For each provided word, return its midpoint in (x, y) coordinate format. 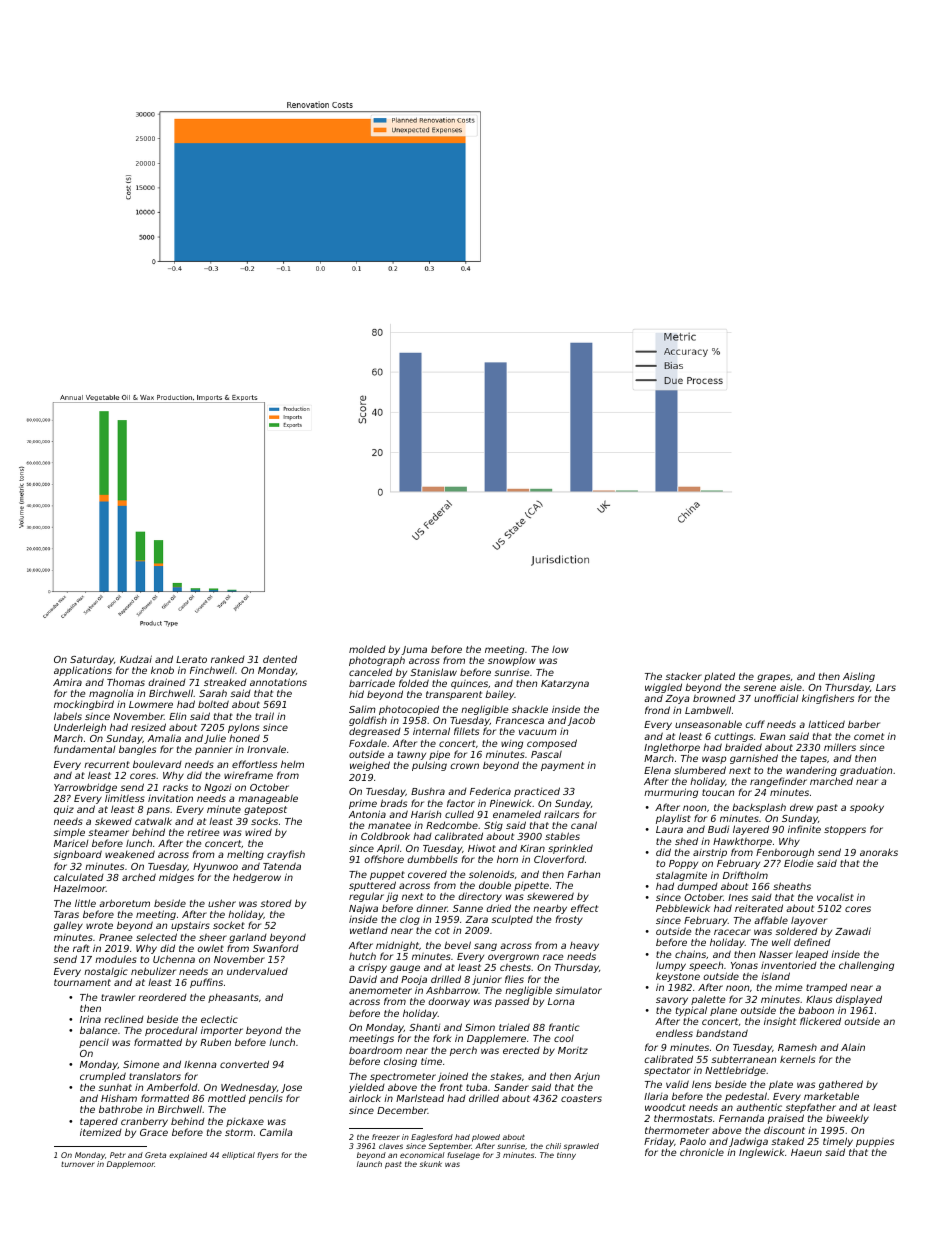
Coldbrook (385, 836)
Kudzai (136, 659)
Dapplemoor (131, 1165)
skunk (431, 1164)
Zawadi (853, 931)
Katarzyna (565, 684)
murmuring (671, 793)
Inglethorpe (672, 748)
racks (175, 787)
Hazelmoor (80, 888)
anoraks (879, 852)
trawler (118, 997)
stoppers (845, 830)
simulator (578, 990)
